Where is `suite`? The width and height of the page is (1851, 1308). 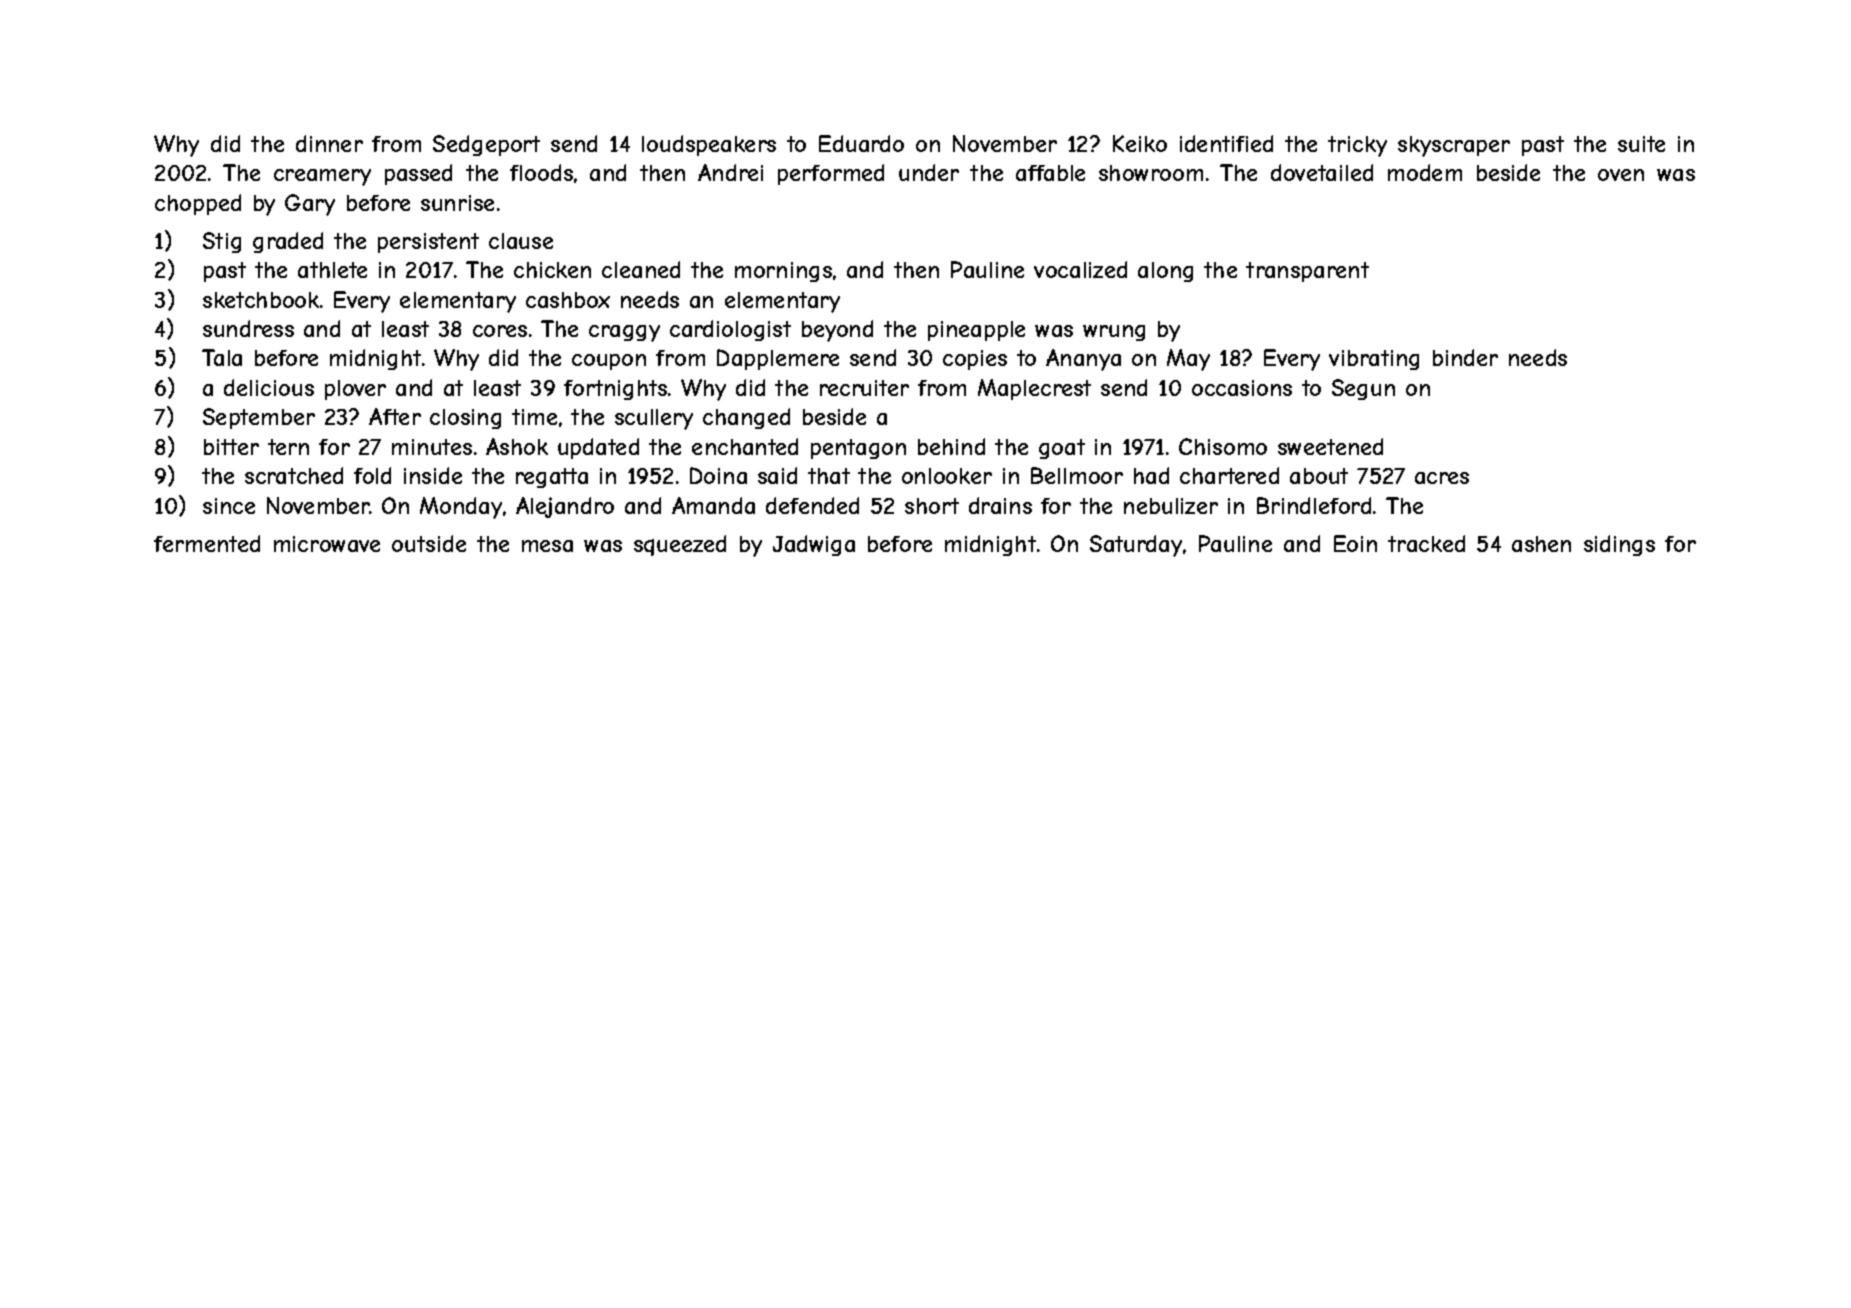
suite is located at coordinates (1641, 144).
